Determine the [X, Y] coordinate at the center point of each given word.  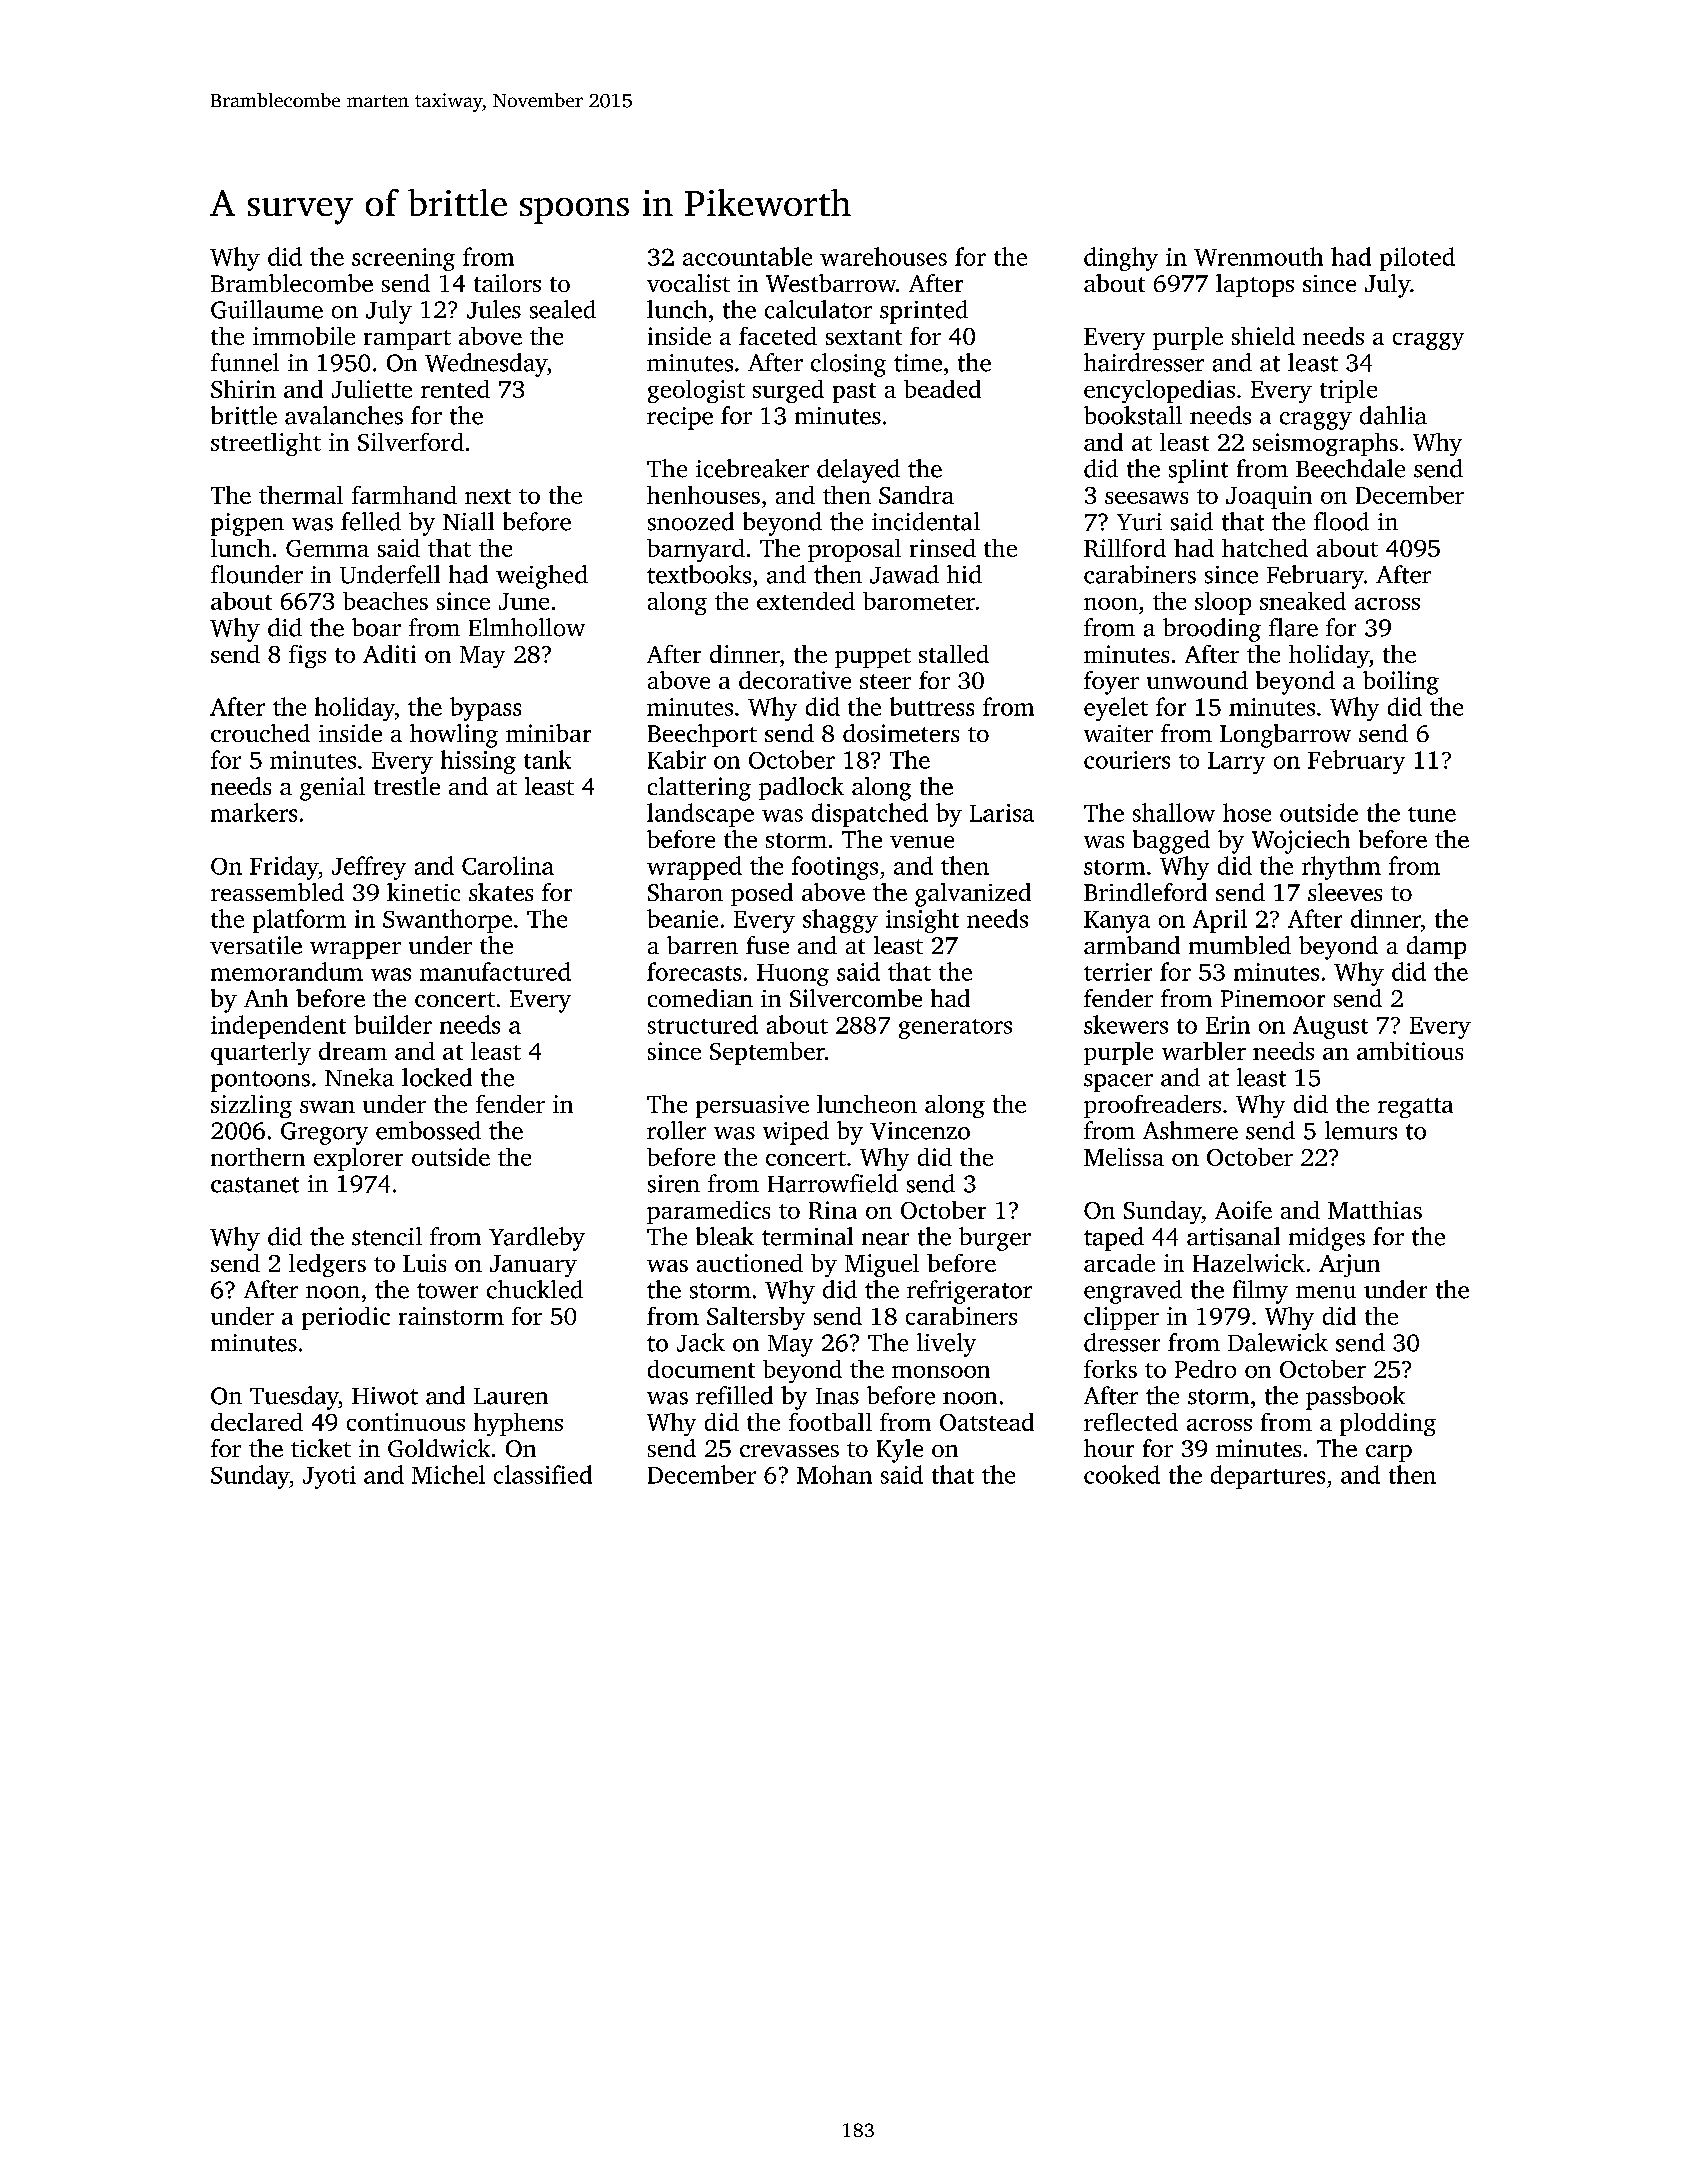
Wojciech [1301, 842]
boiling [1401, 683]
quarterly [261, 1053]
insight [922, 921]
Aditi [389, 654]
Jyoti [329, 1477]
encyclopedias [1159, 391]
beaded [942, 389]
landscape [700, 815]
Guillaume [267, 309]
